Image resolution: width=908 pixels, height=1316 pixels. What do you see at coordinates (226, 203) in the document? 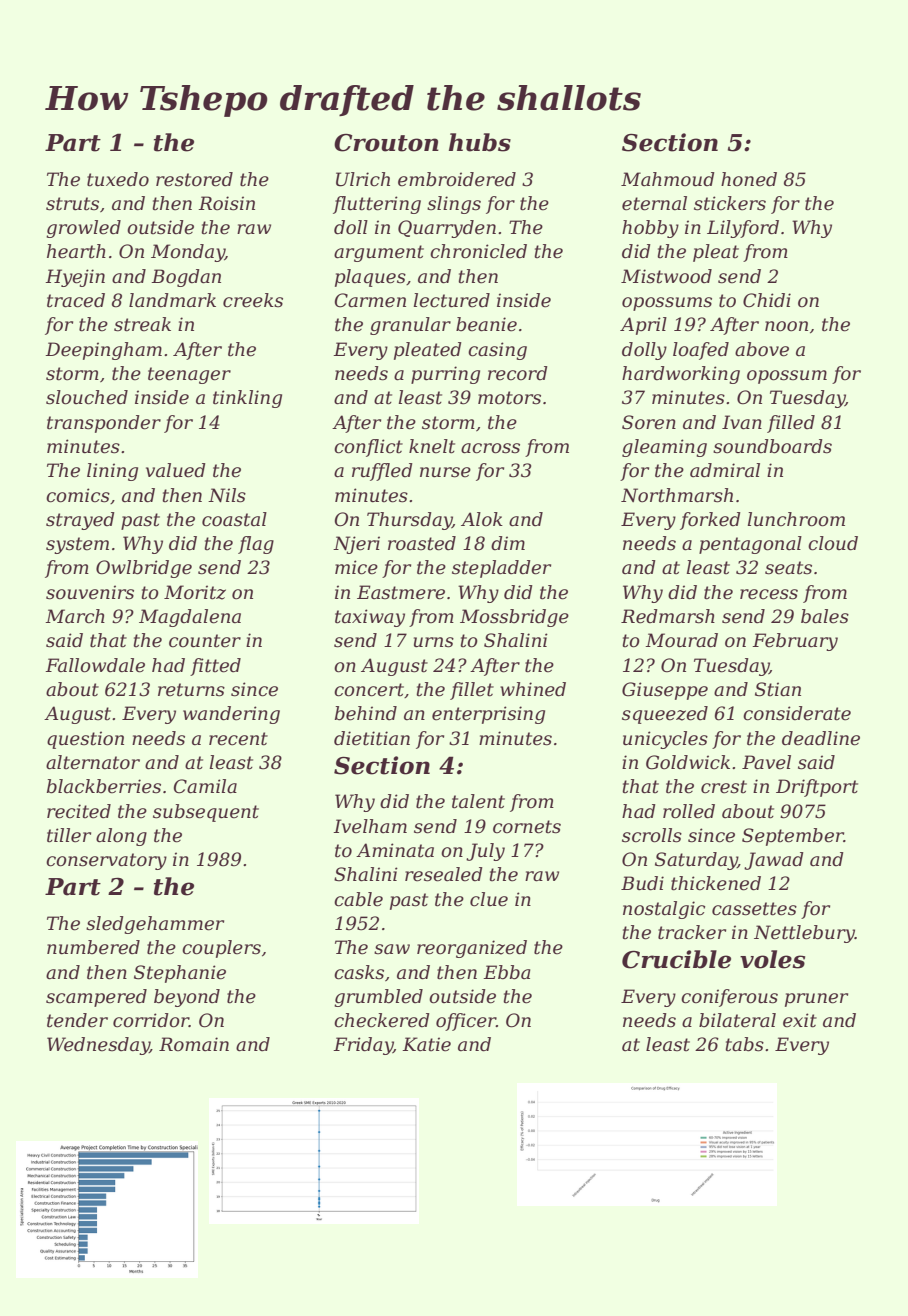
I see `Roisin` at bounding box center [226, 203].
